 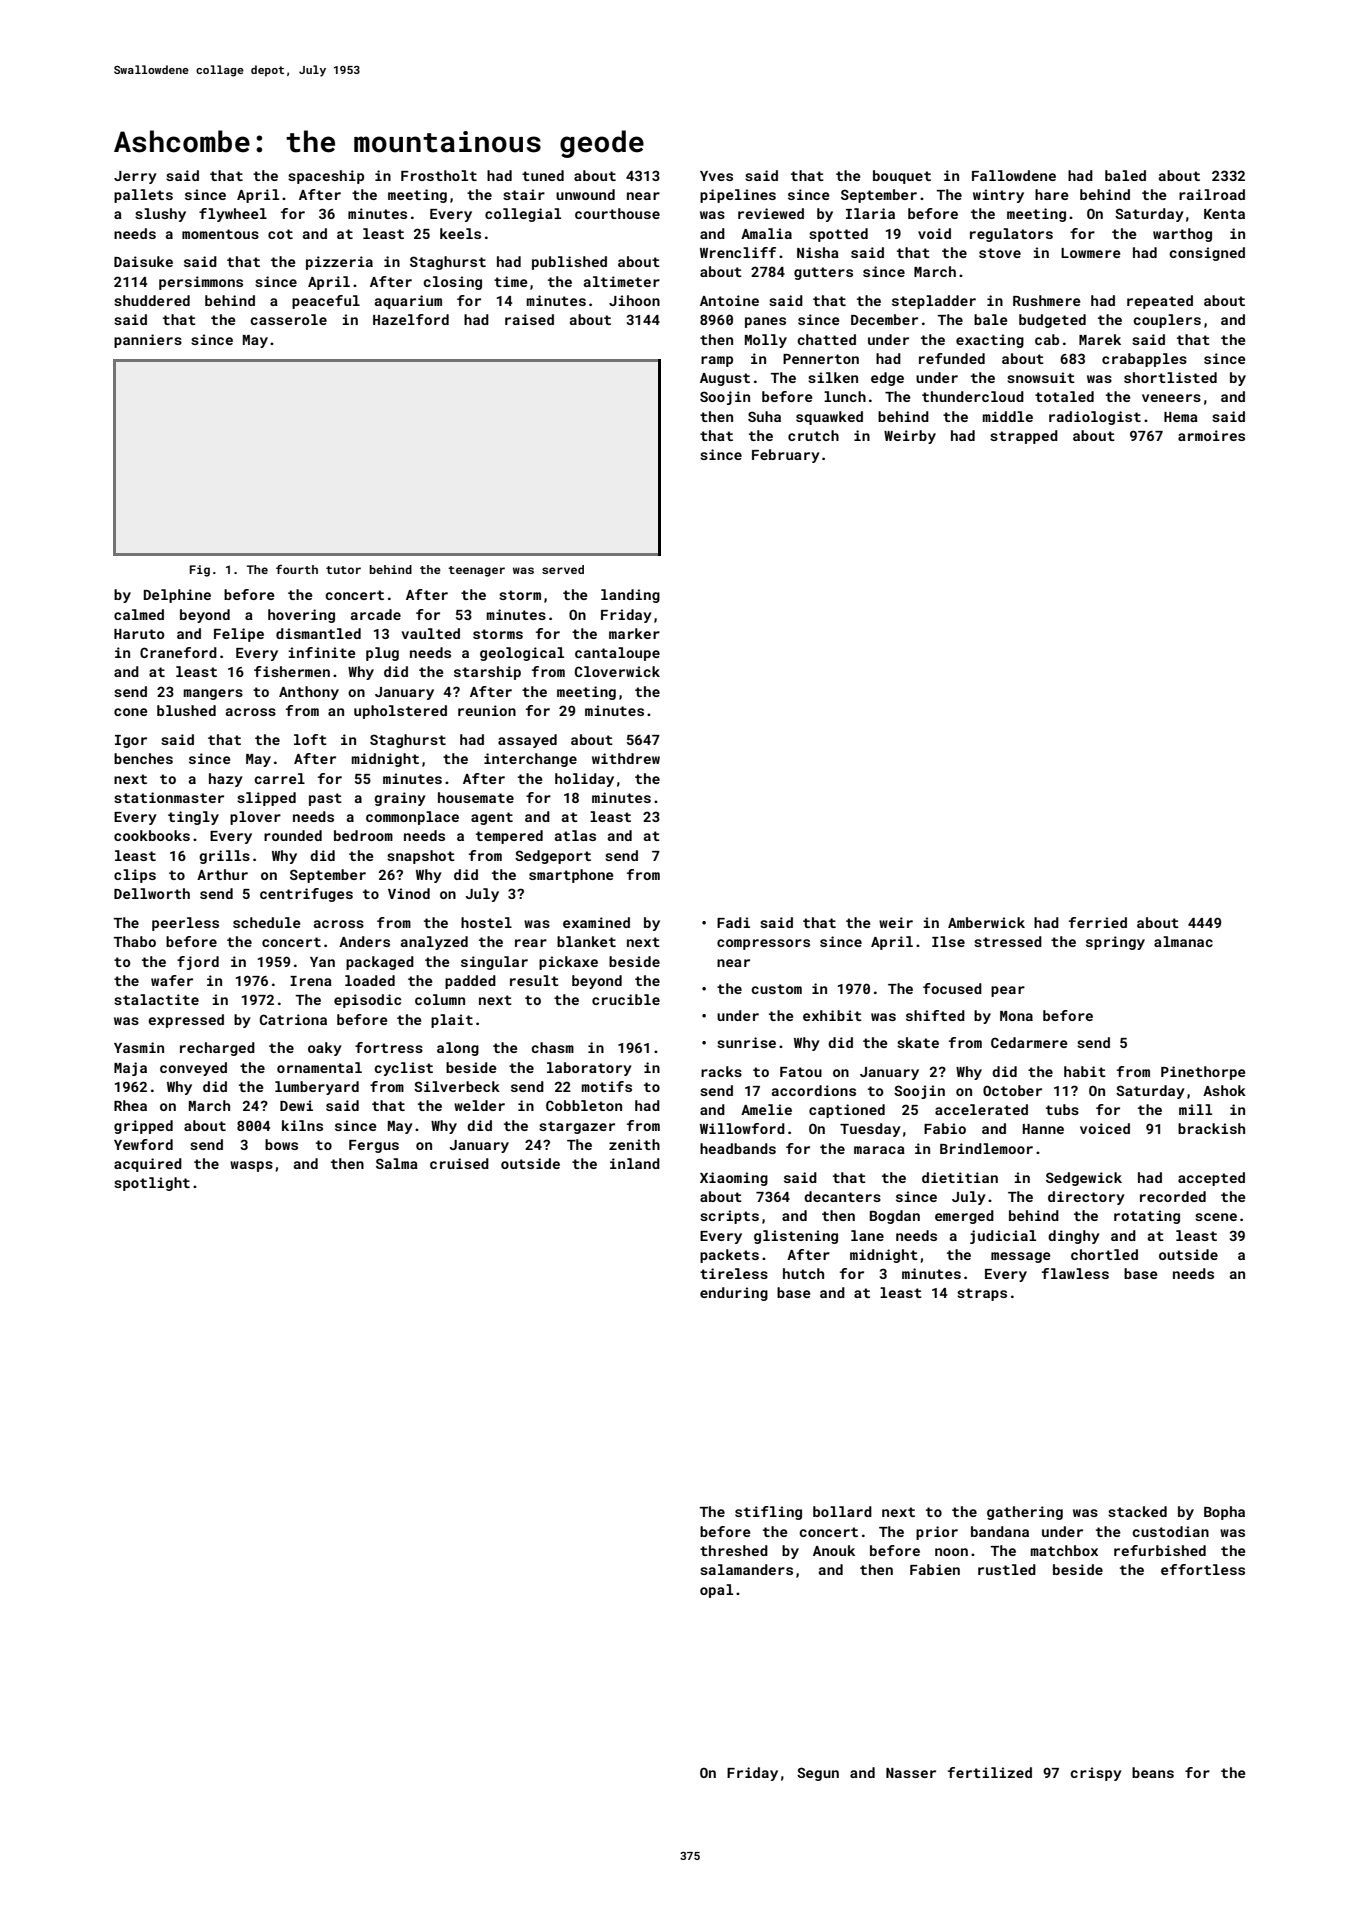 I want to click on spotlight, so click(x=152, y=1184).
